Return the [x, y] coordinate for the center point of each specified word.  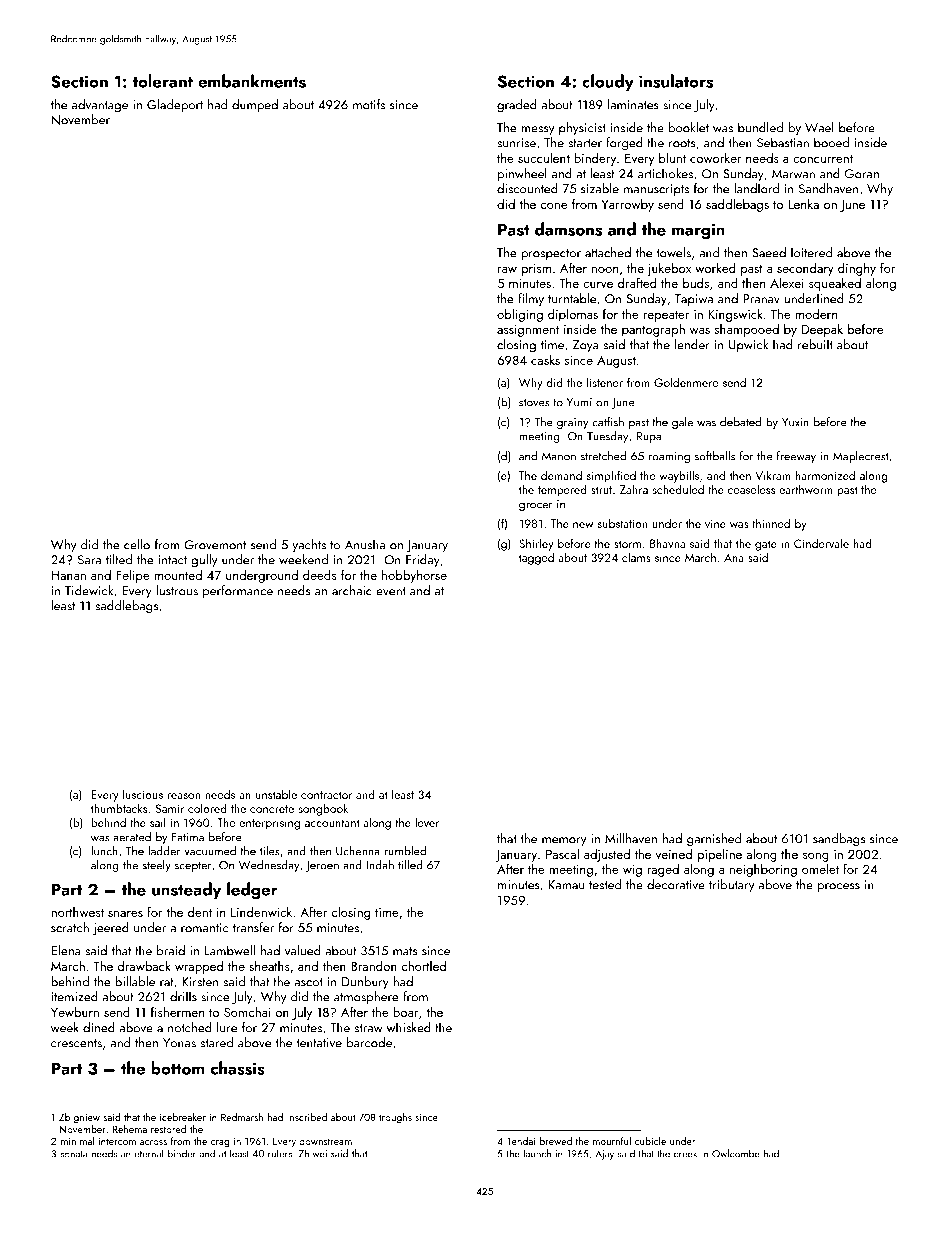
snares [125, 914]
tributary [732, 886]
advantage [100, 106]
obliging [520, 315]
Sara [89, 560]
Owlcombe [736, 1153]
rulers [280, 1153]
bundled [760, 127]
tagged [536, 558]
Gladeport [175, 105]
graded [517, 106]
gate [766, 545]
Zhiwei [313, 1153]
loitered [811, 252]
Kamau [567, 885]
